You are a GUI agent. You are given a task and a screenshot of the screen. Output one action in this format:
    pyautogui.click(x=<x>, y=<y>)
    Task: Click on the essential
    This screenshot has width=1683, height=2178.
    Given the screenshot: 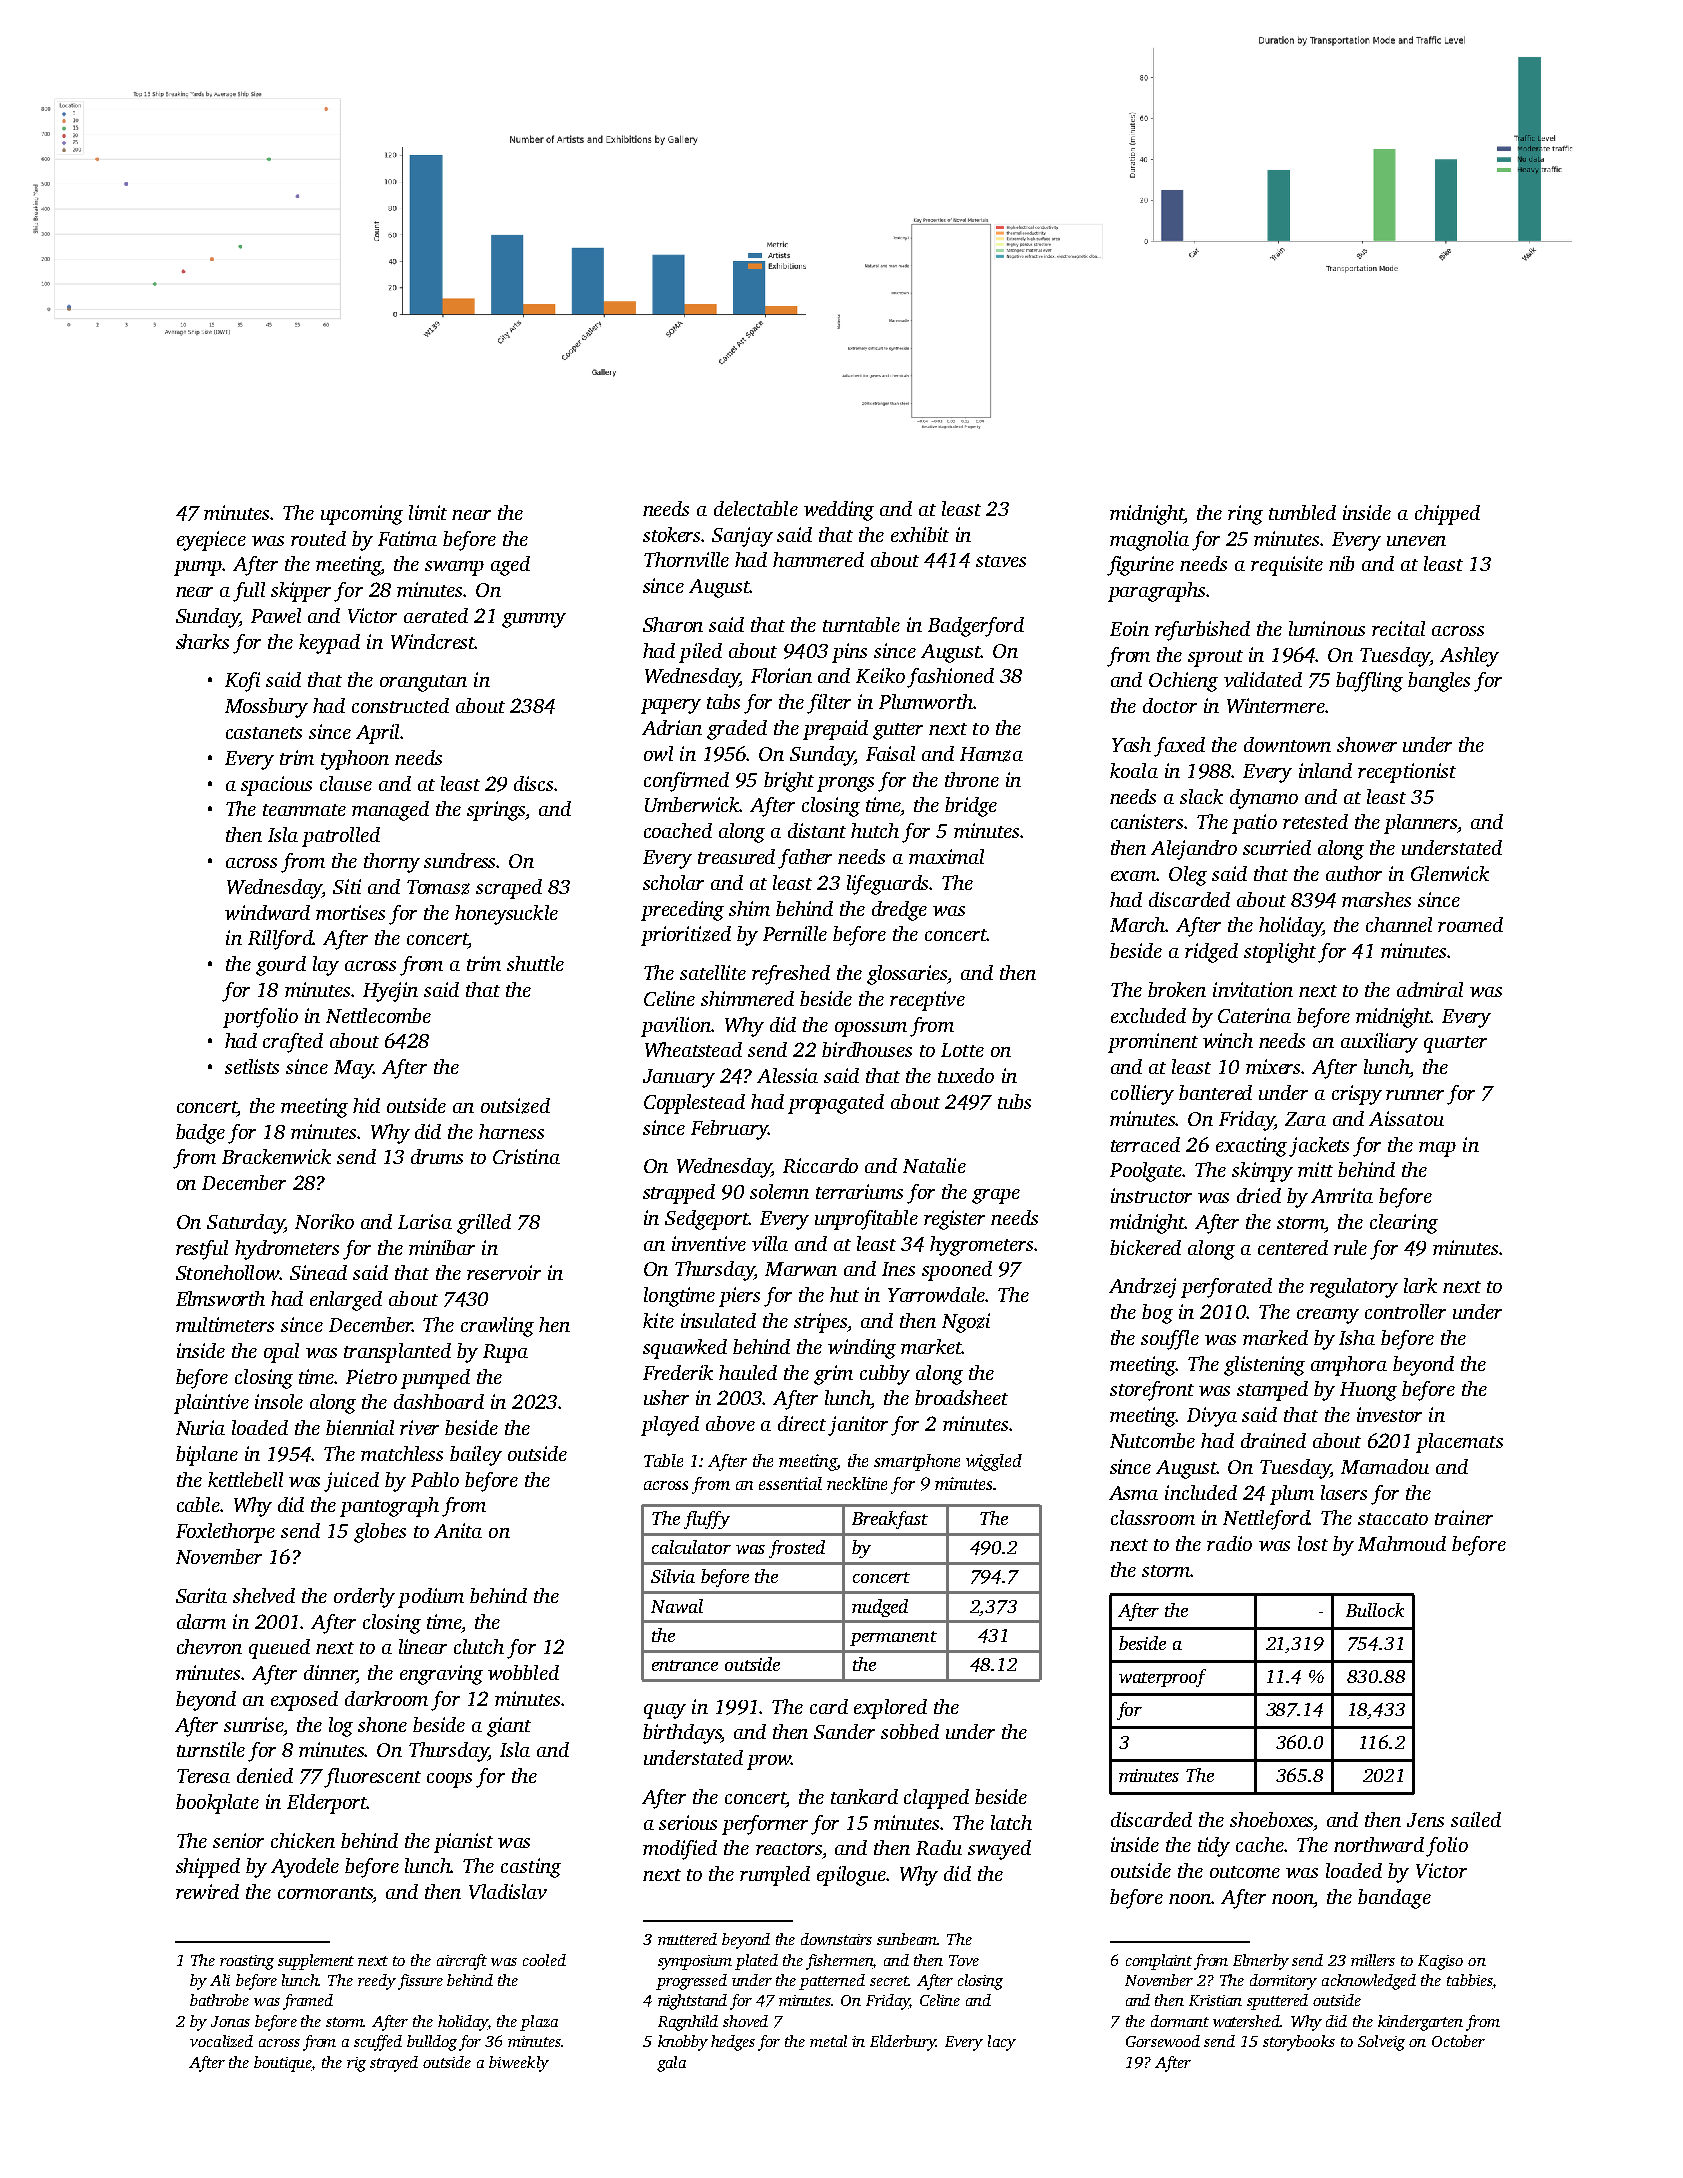 What is the action you would take?
    pyautogui.click(x=790, y=1483)
